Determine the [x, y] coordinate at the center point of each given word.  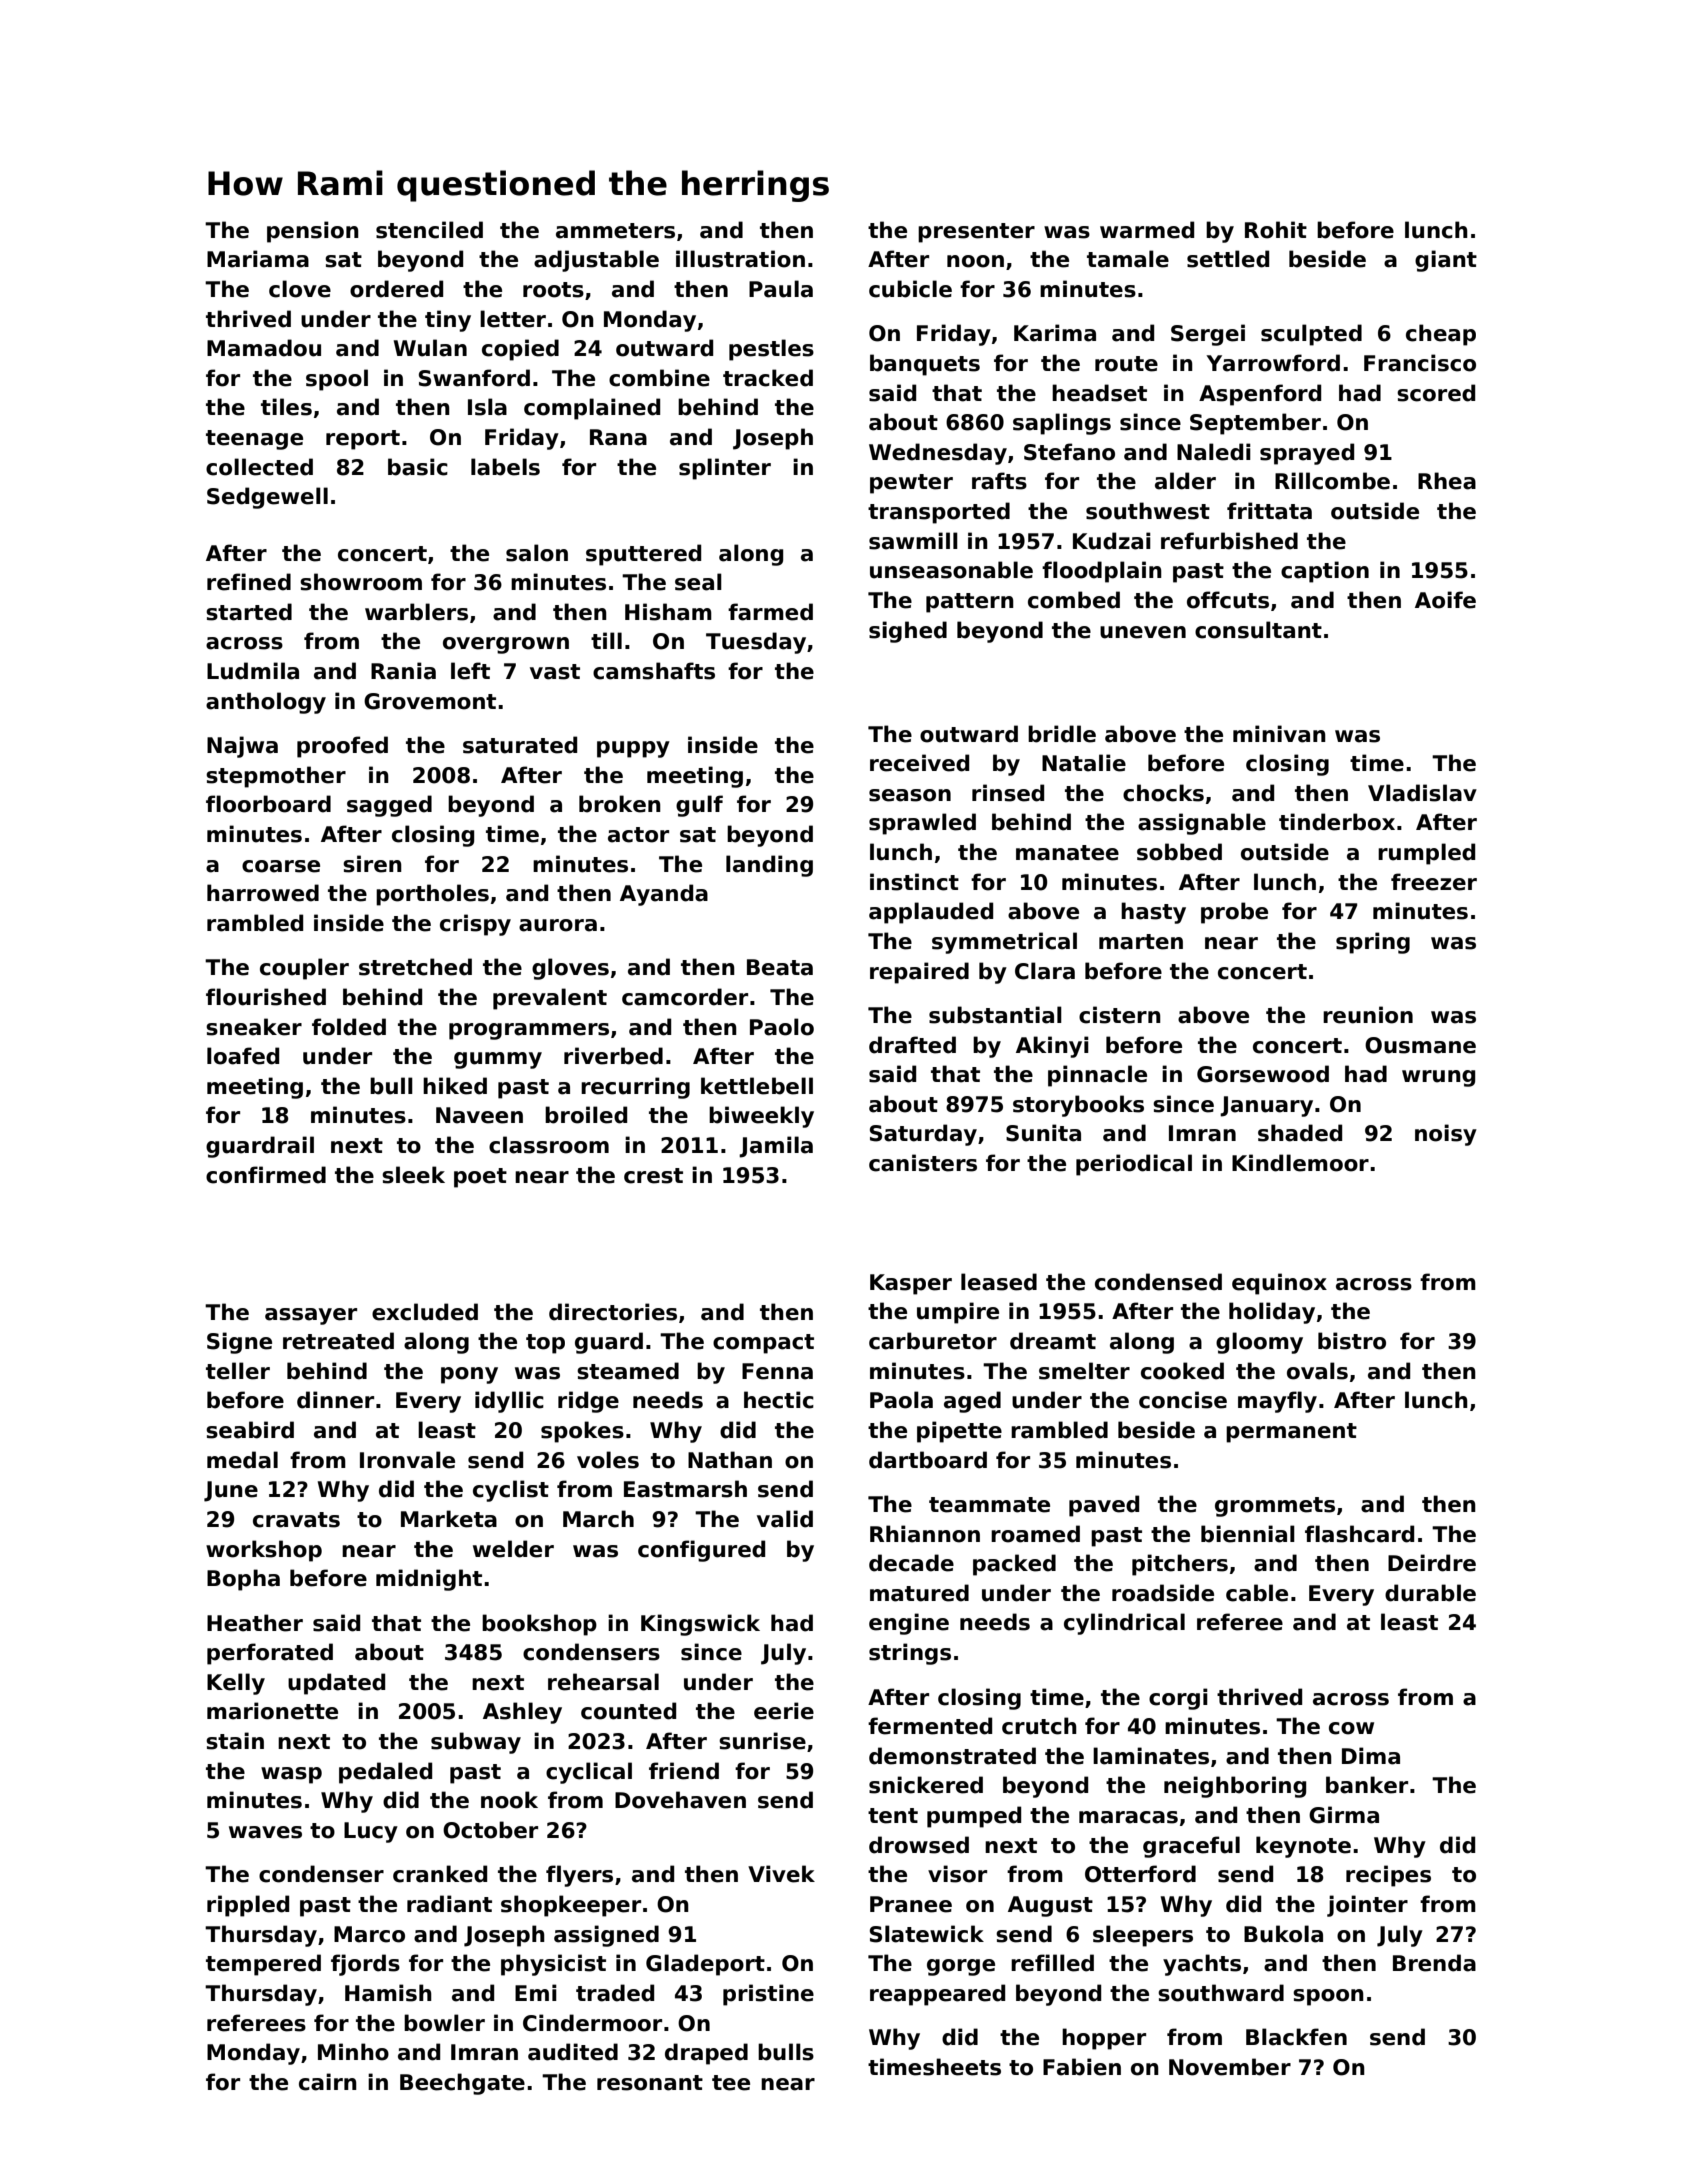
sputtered [643, 555]
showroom [361, 582]
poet [480, 1178]
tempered [263, 1965]
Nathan [730, 1460]
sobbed [1179, 852]
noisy [1446, 1135]
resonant [650, 2083]
